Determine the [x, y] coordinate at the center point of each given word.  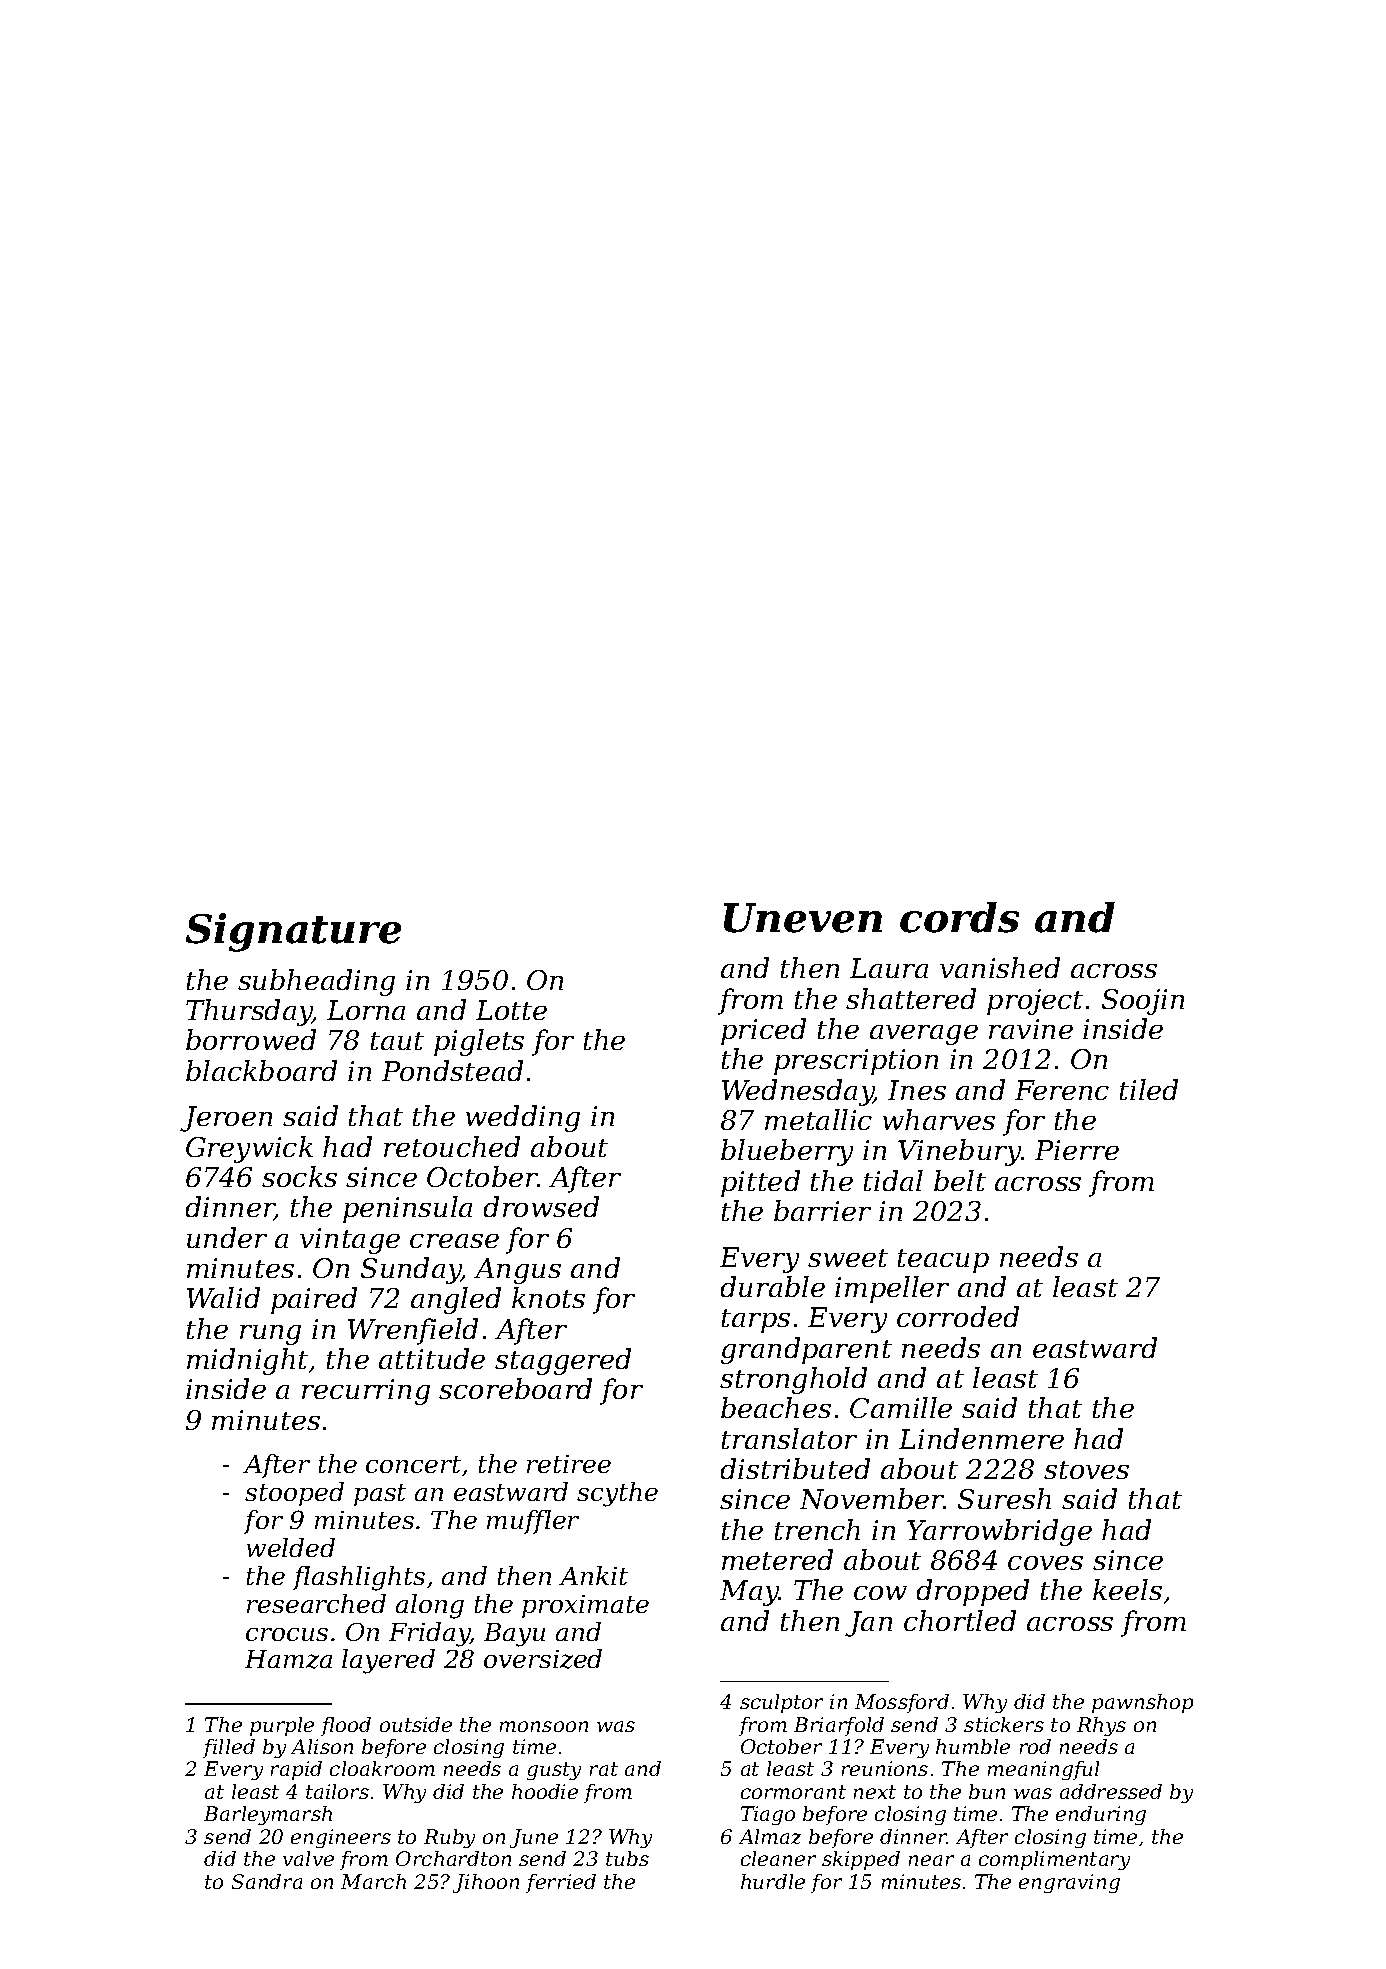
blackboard [261, 1070]
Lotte [511, 1010]
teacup [943, 1261]
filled [229, 1748]
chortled [960, 1620]
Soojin [1143, 1002]
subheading [316, 982]
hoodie [545, 1791]
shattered [911, 998]
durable [773, 1286]
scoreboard [515, 1388]
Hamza [288, 1659]
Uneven [803, 918]
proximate [585, 1606]
